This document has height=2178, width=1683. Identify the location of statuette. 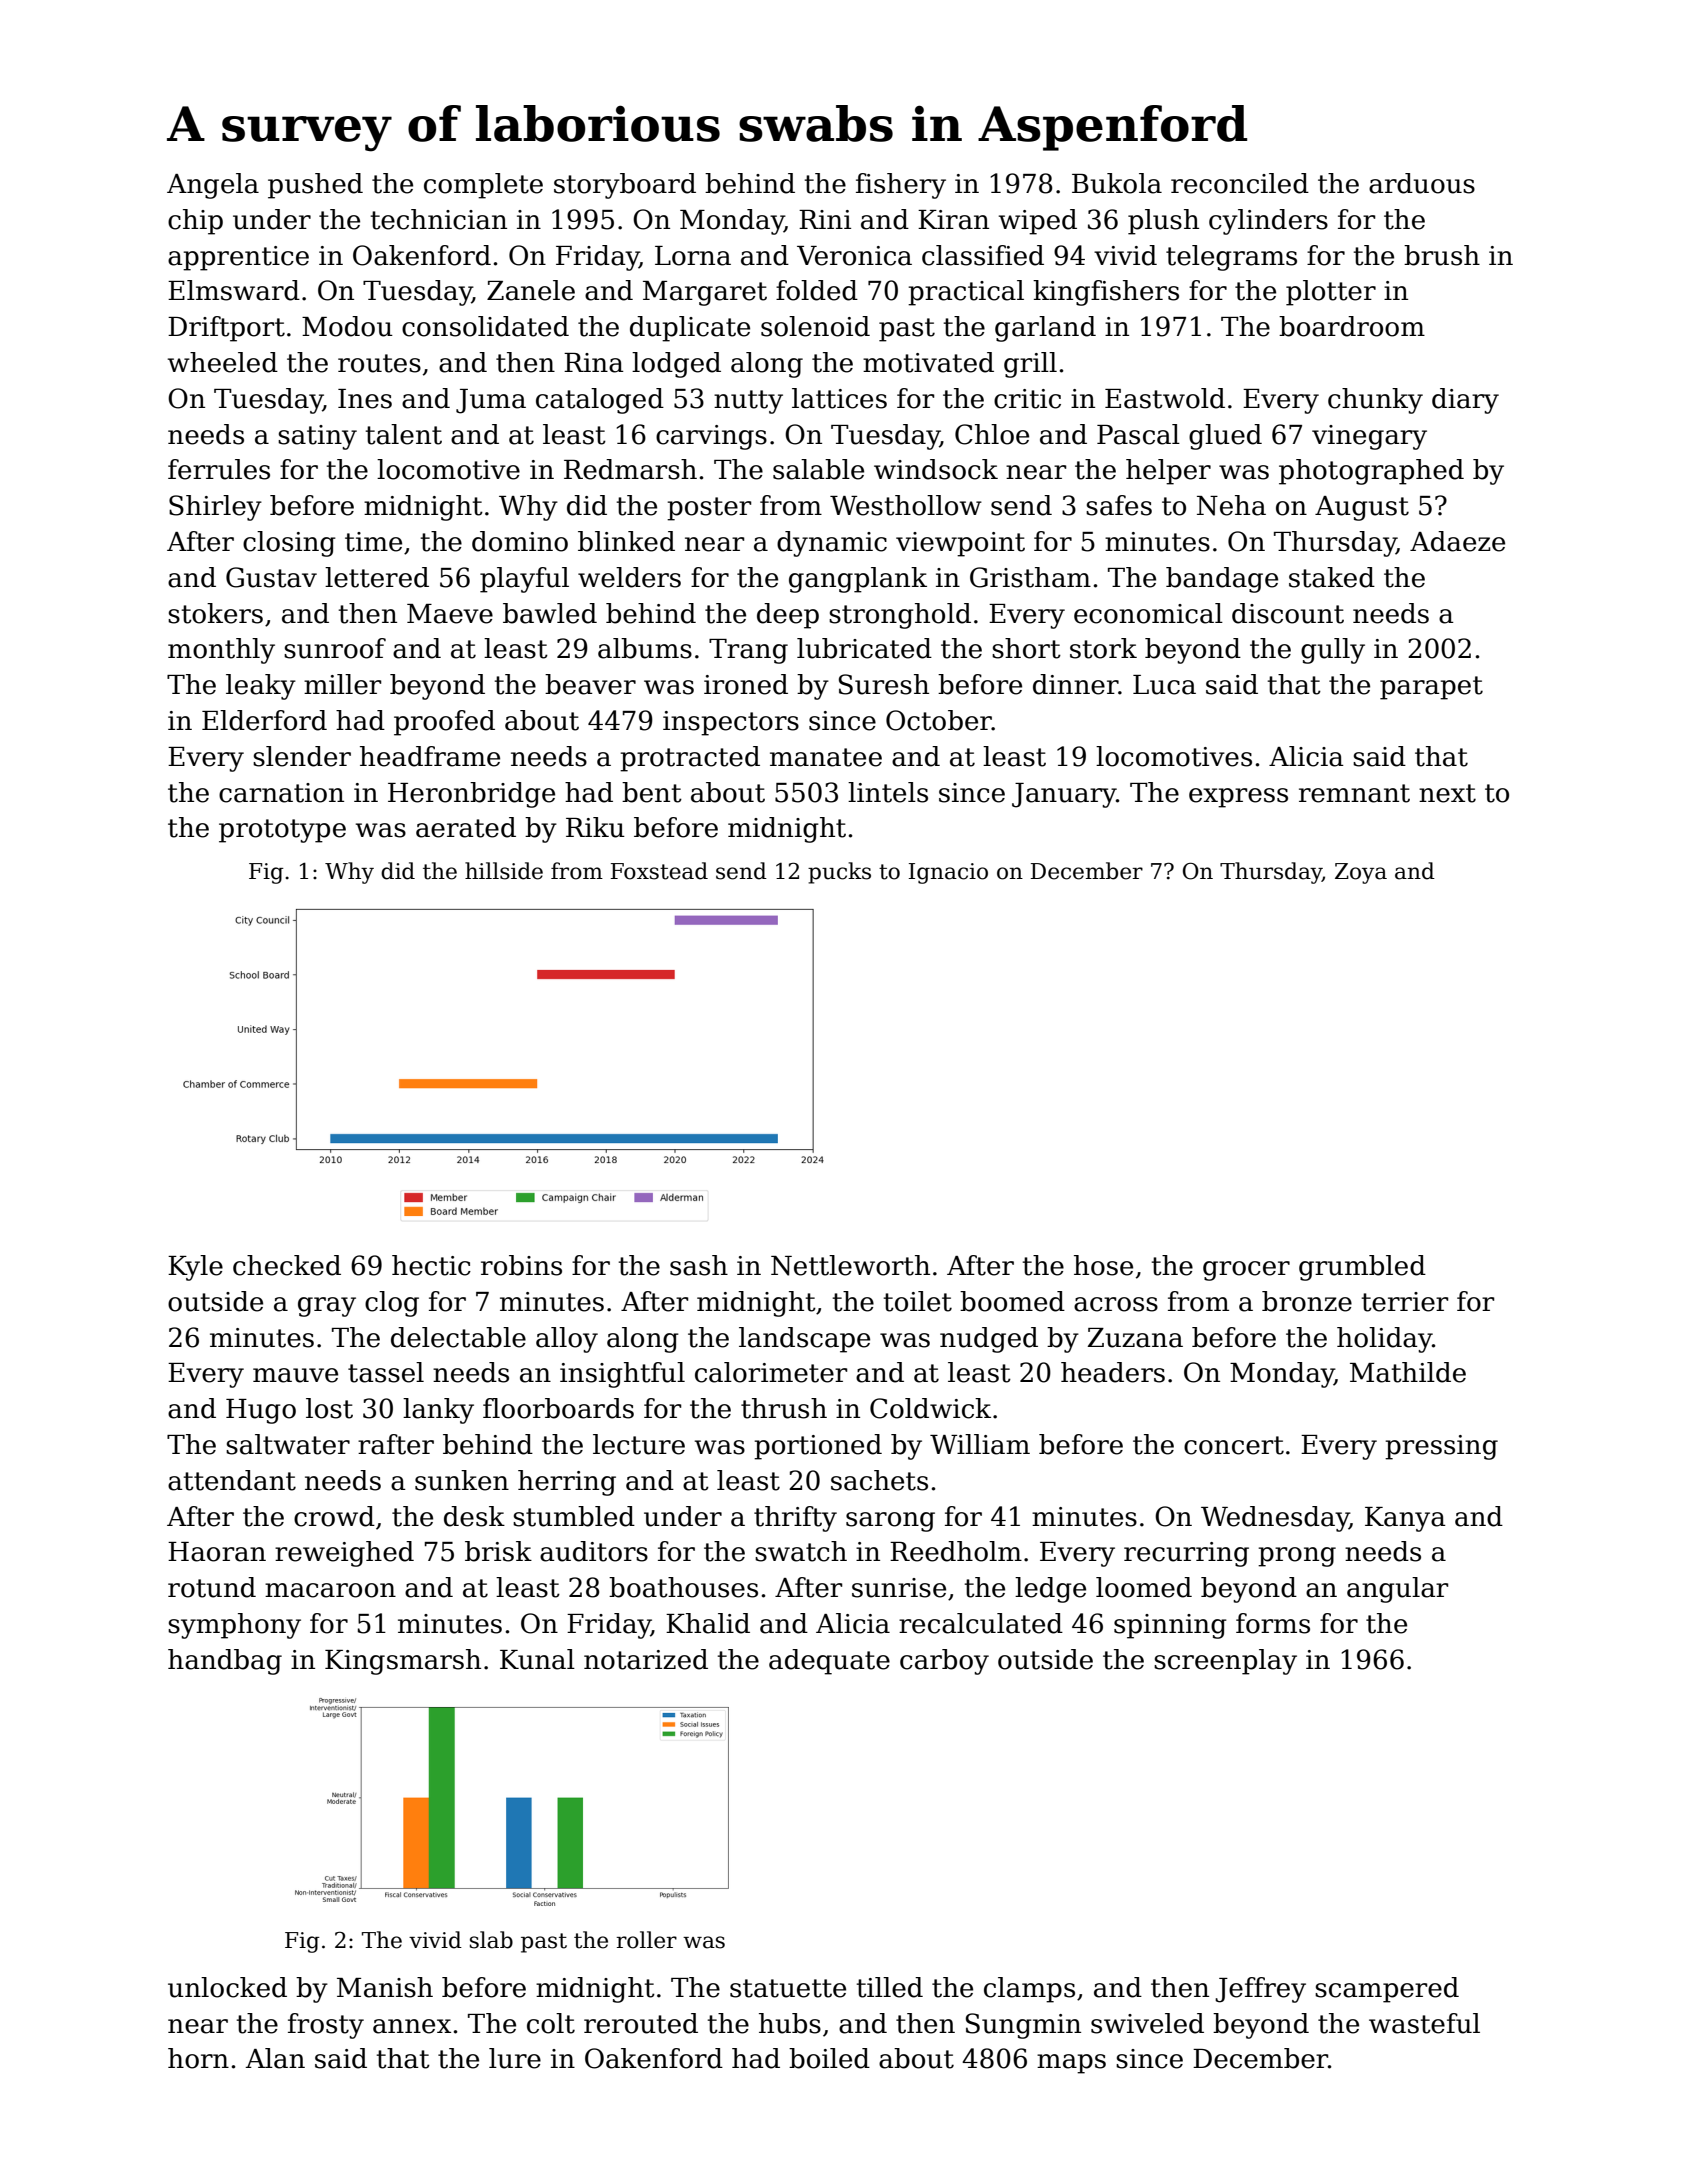
(788, 1988).
